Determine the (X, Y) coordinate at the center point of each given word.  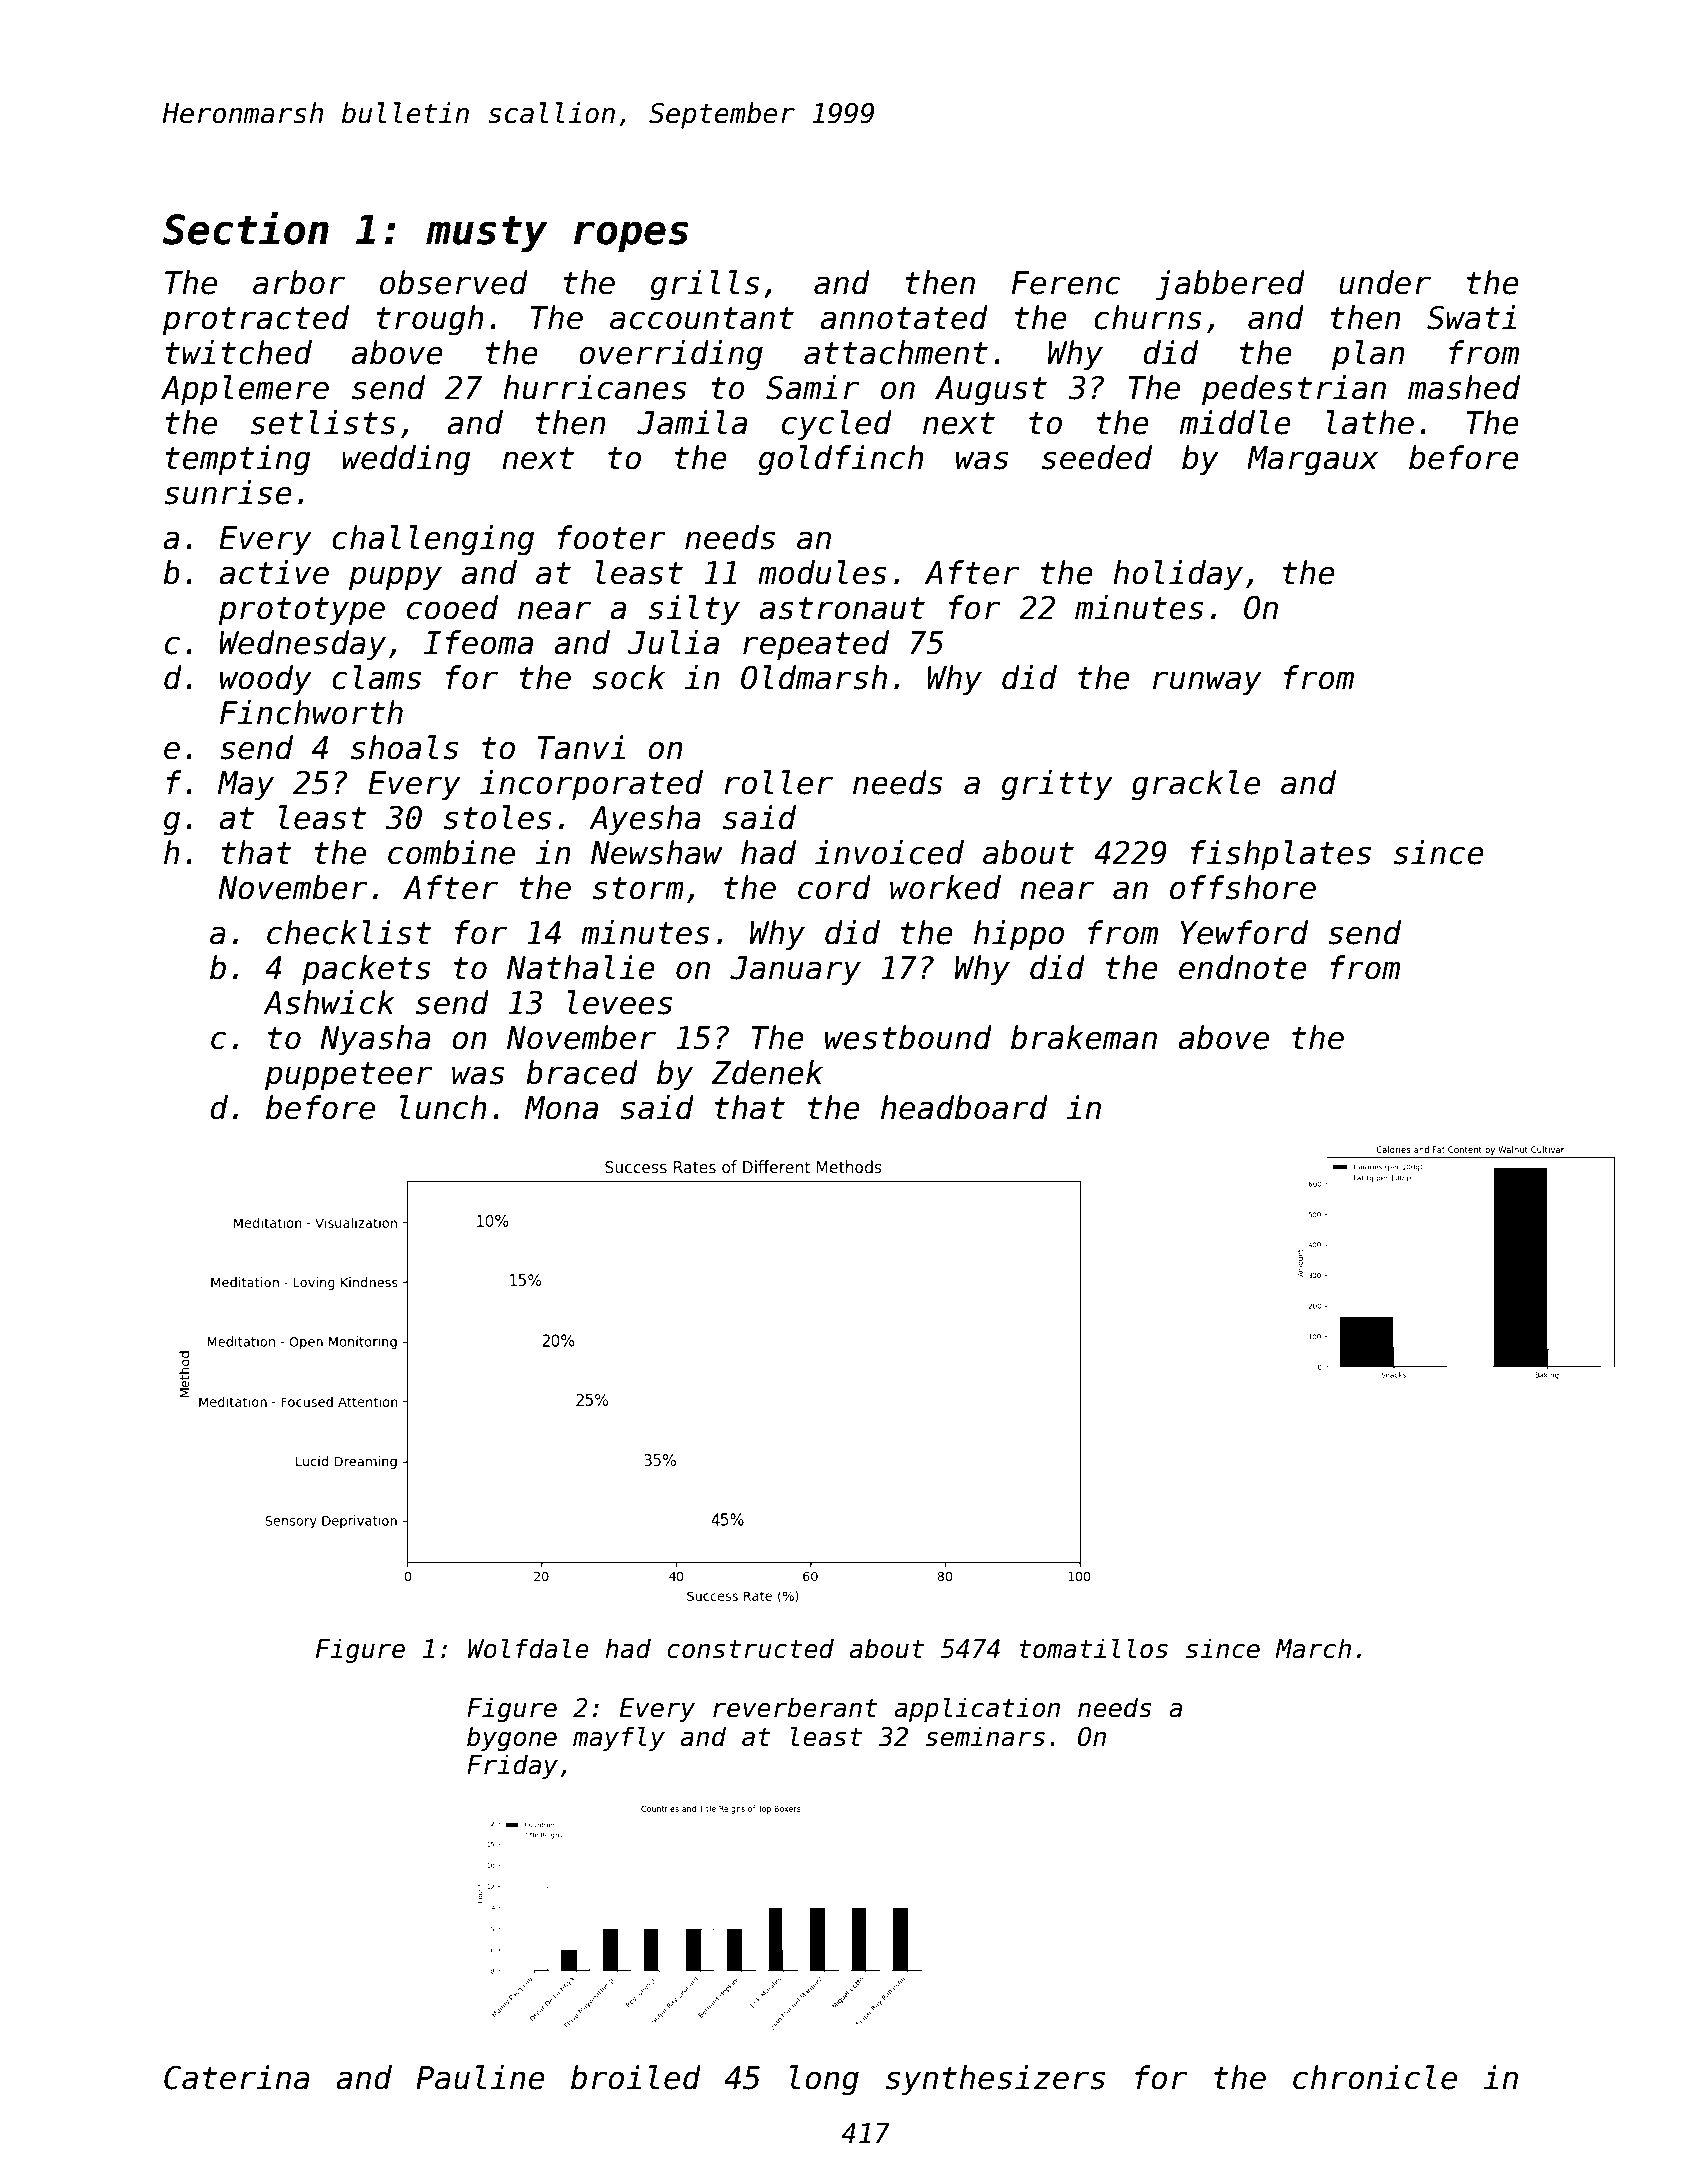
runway (1207, 683)
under (1385, 282)
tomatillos (1093, 1648)
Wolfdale (528, 1648)
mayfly (619, 1738)
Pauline (480, 2077)
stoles (497, 817)
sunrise (228, 492)
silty (694, 610)
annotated (904, 317)
